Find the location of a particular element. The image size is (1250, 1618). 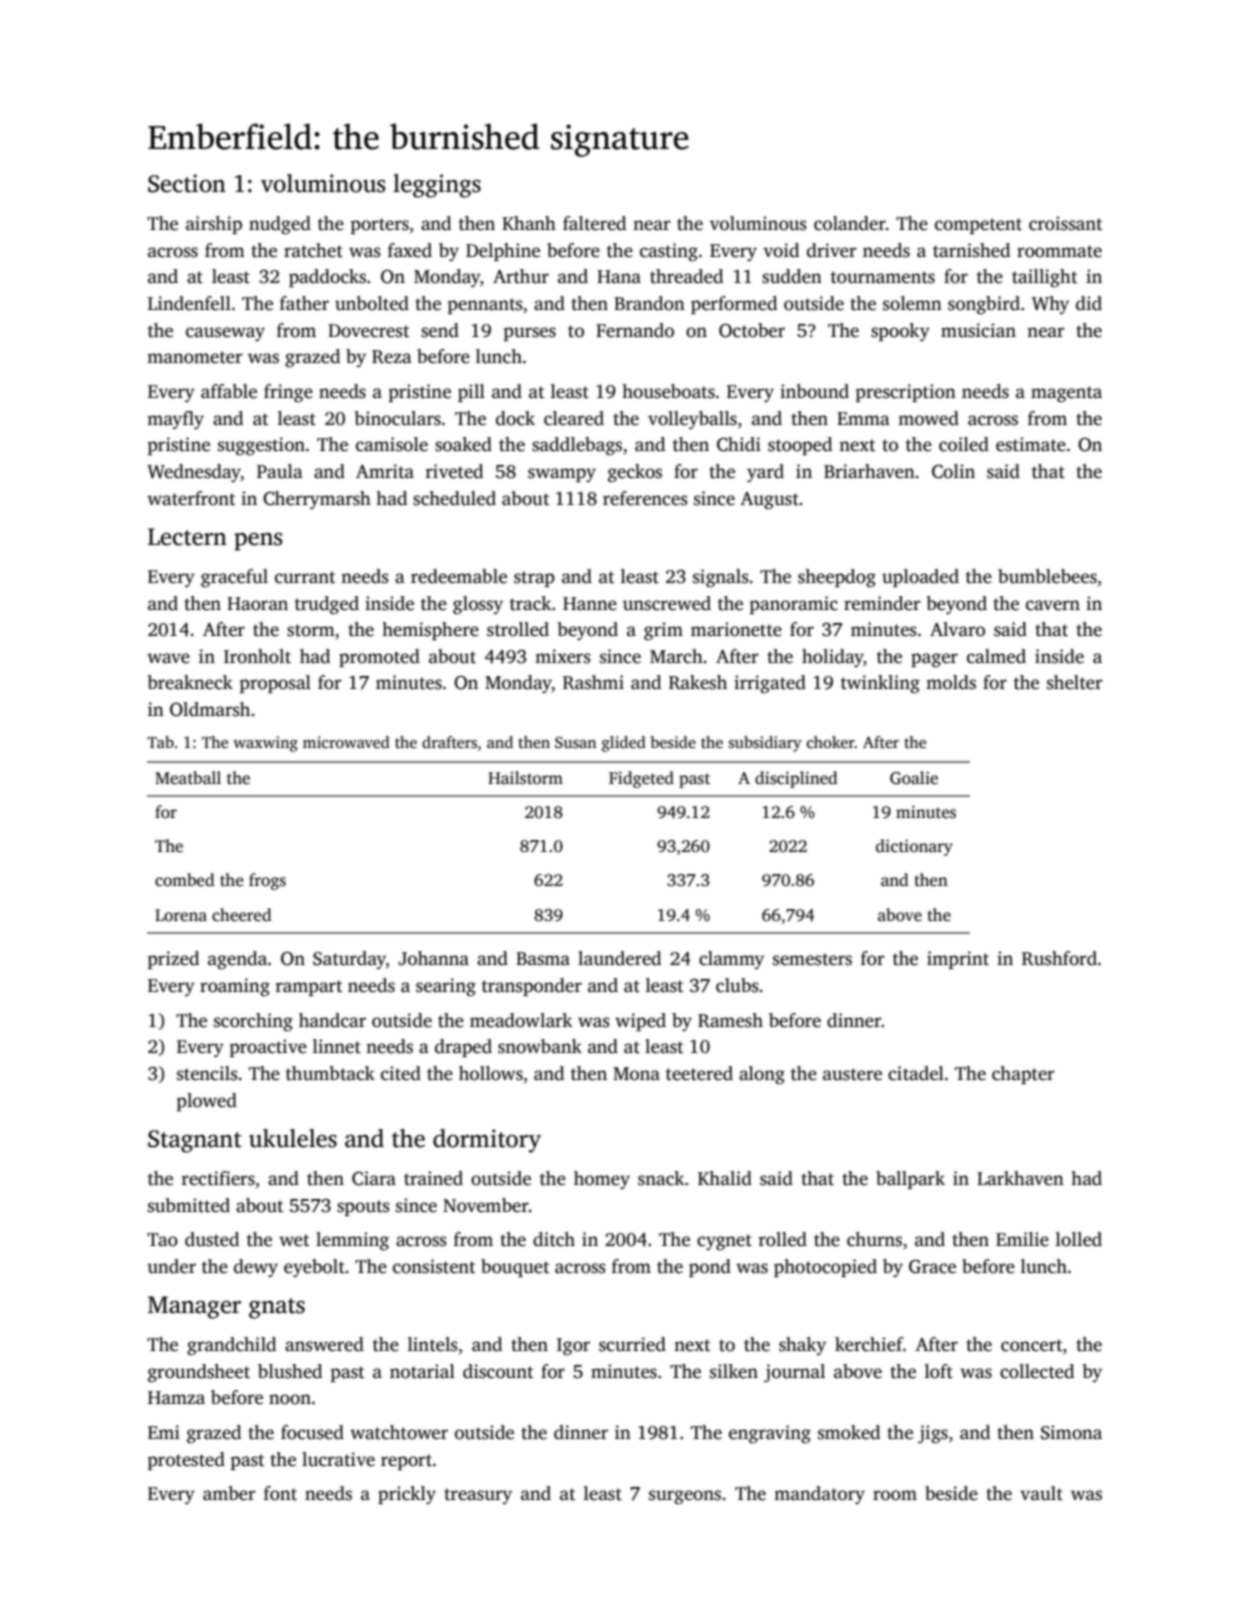

treasury is located at coordinates (478, 1496).
